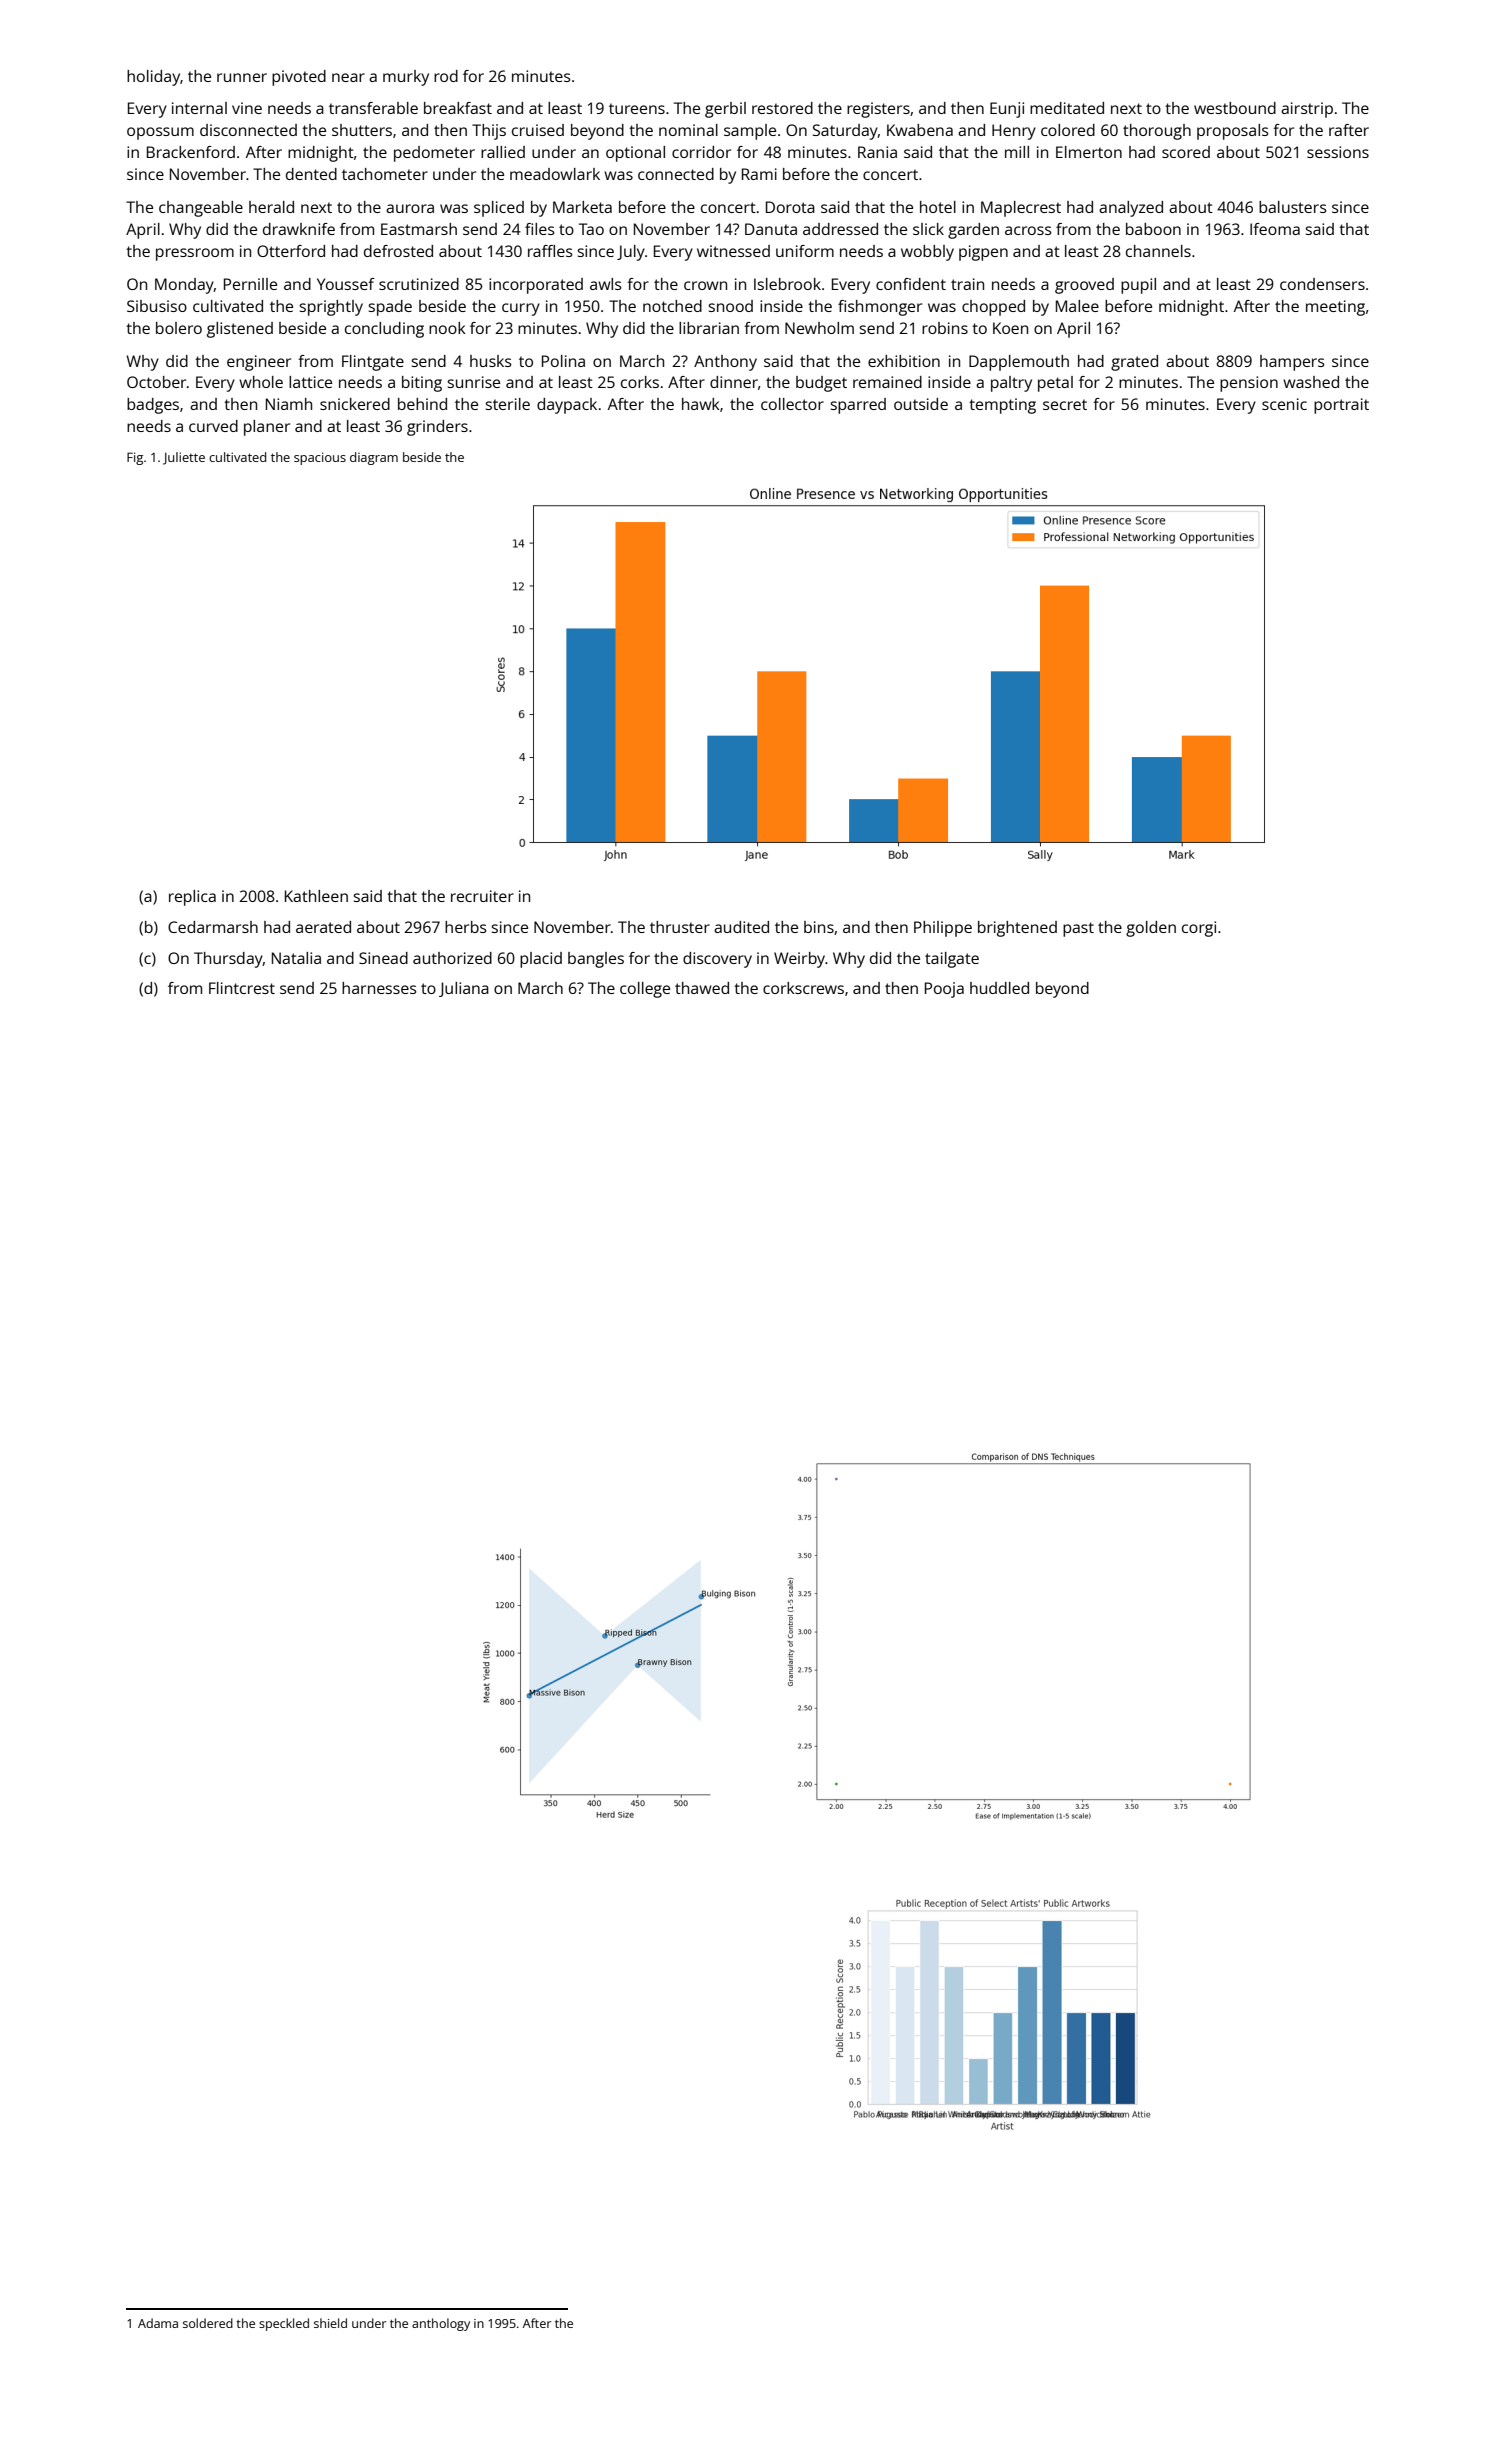 This screenshot has height=2464, width=1496. What do you see at coordinates (999, 988) in the screenshot?
I see `huddled` at bounding box center [999, 988].
